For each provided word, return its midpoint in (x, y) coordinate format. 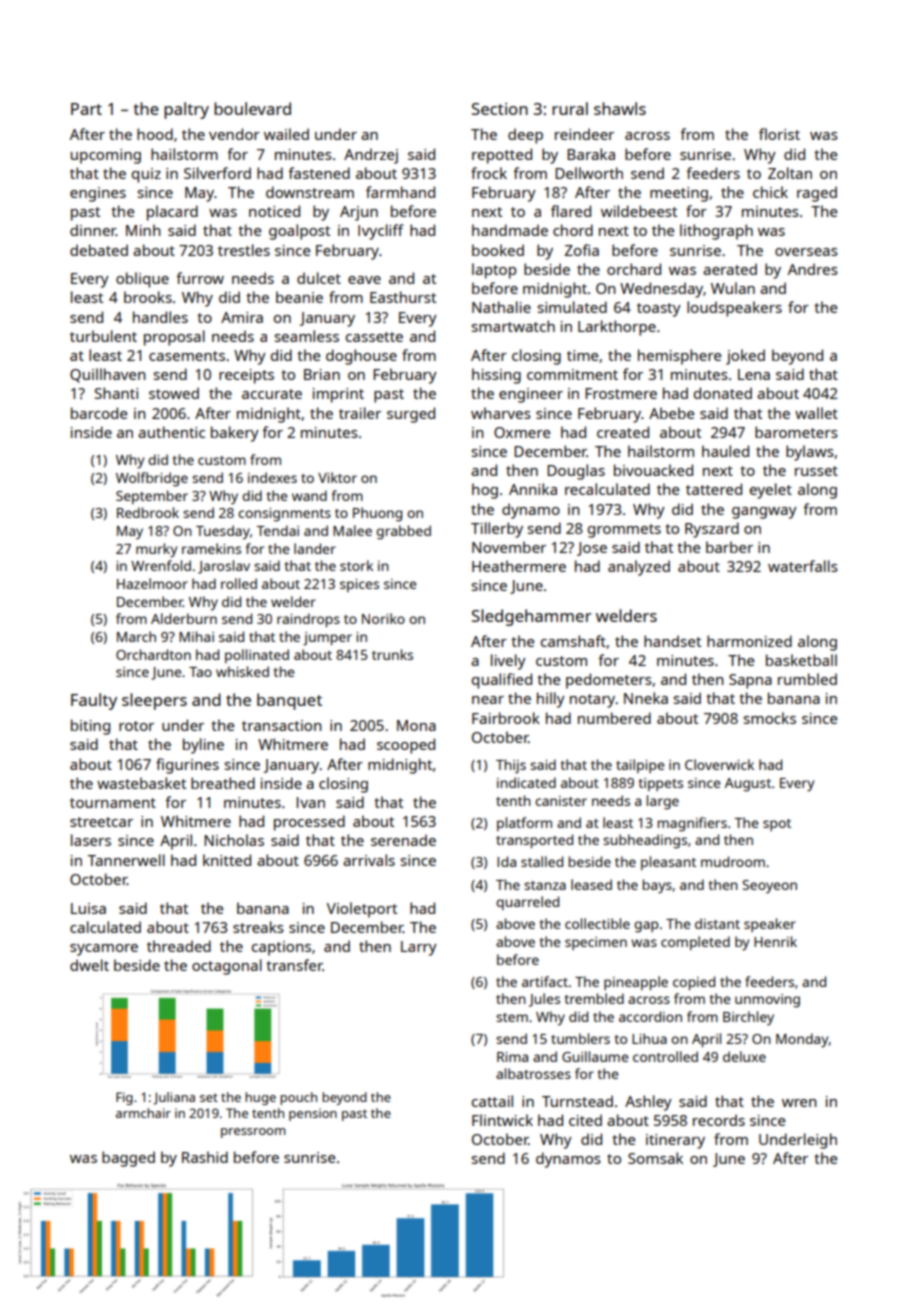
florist (779, 134)
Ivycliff (381, 232)
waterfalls (803, 566)
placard (172, 213)
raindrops (308, 620)
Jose (592, 549)
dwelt (89, 965)
